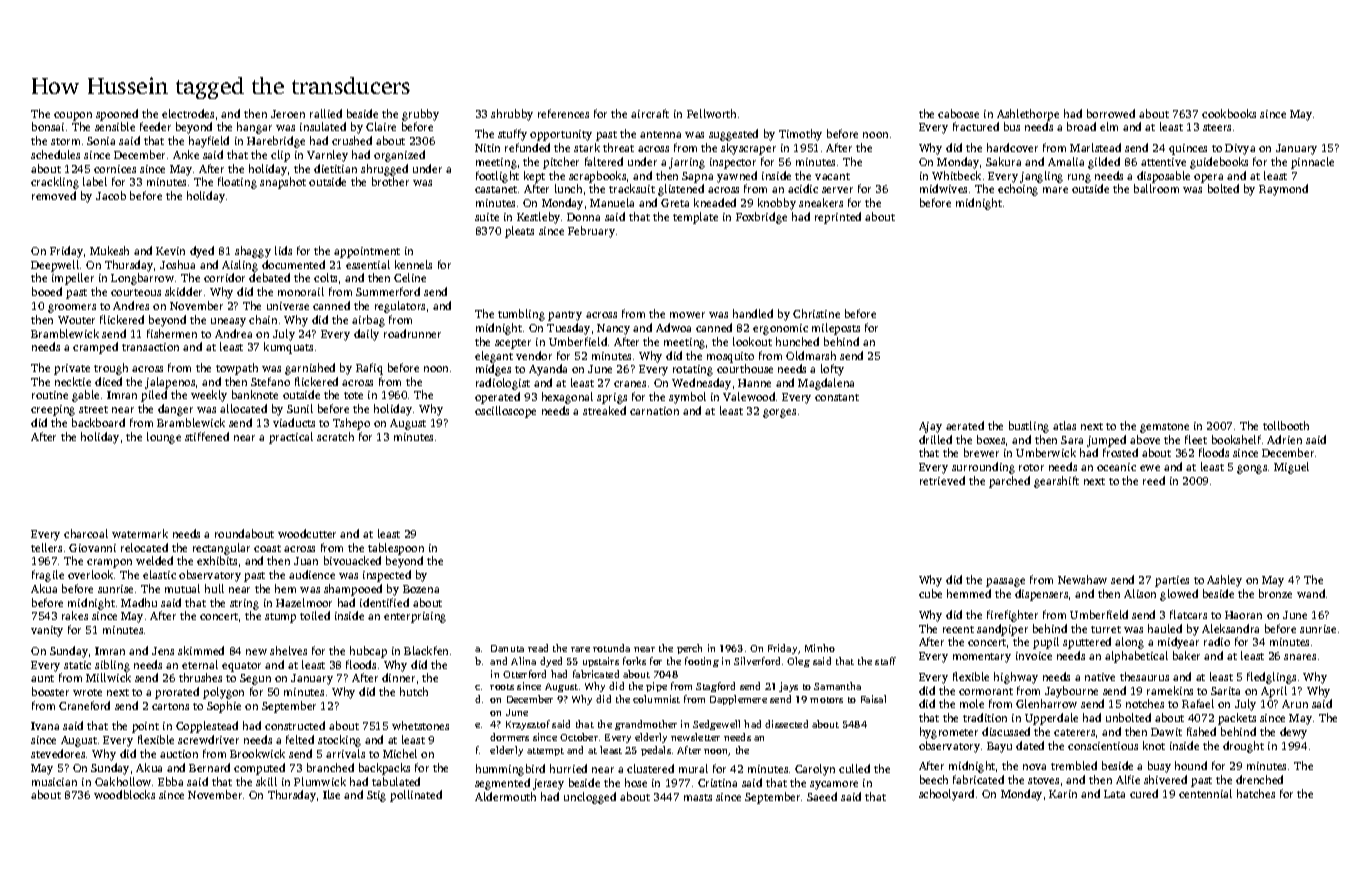 The image size is (1372, 887). What do you see at coordinates (761, 218) in the screenshot?
I see `Foxbridge` at bounding box center [761, 218].
